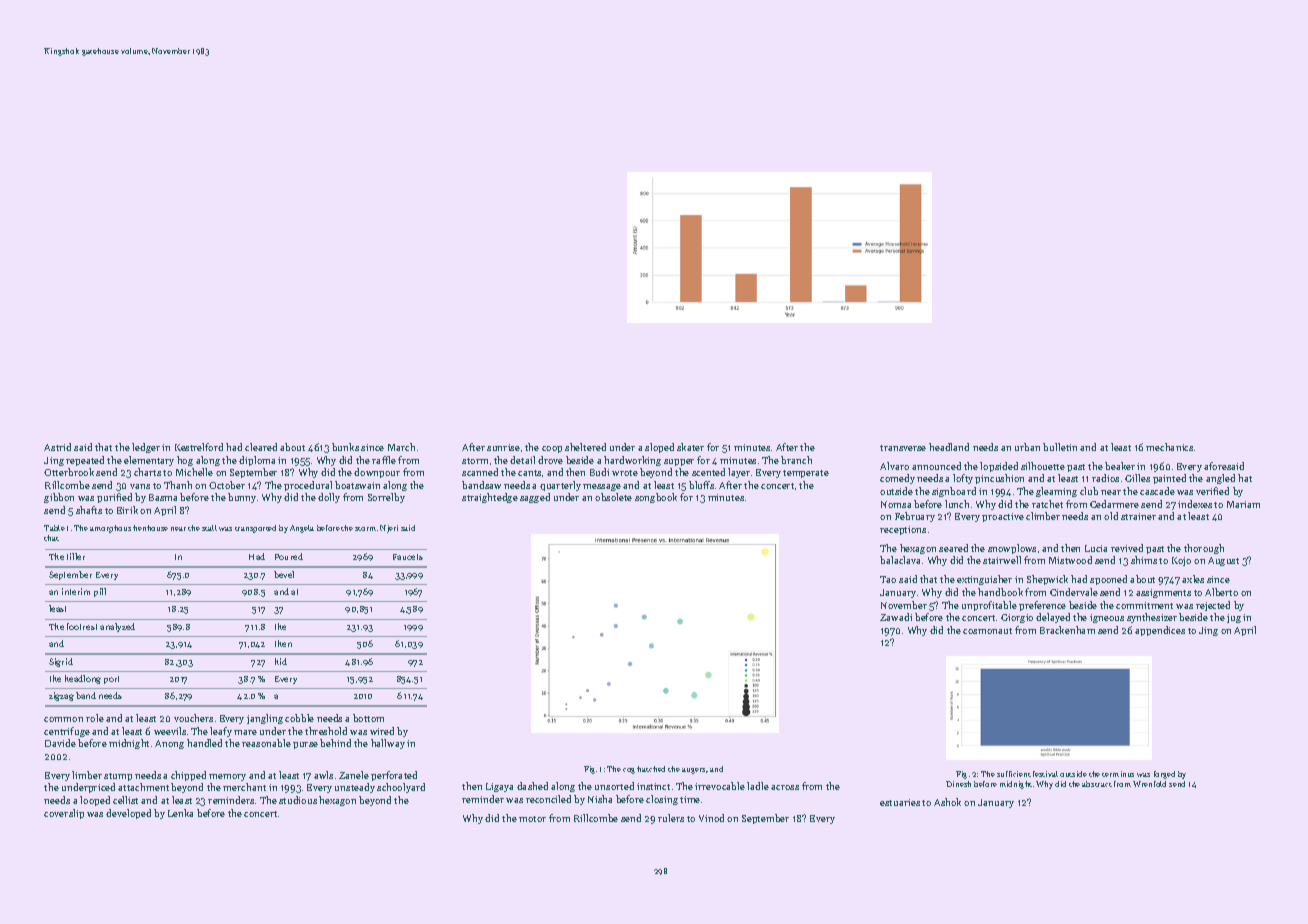  Describe the element at coordinates (57, 447) in the screenshot. I see `Astrid` at that location.
